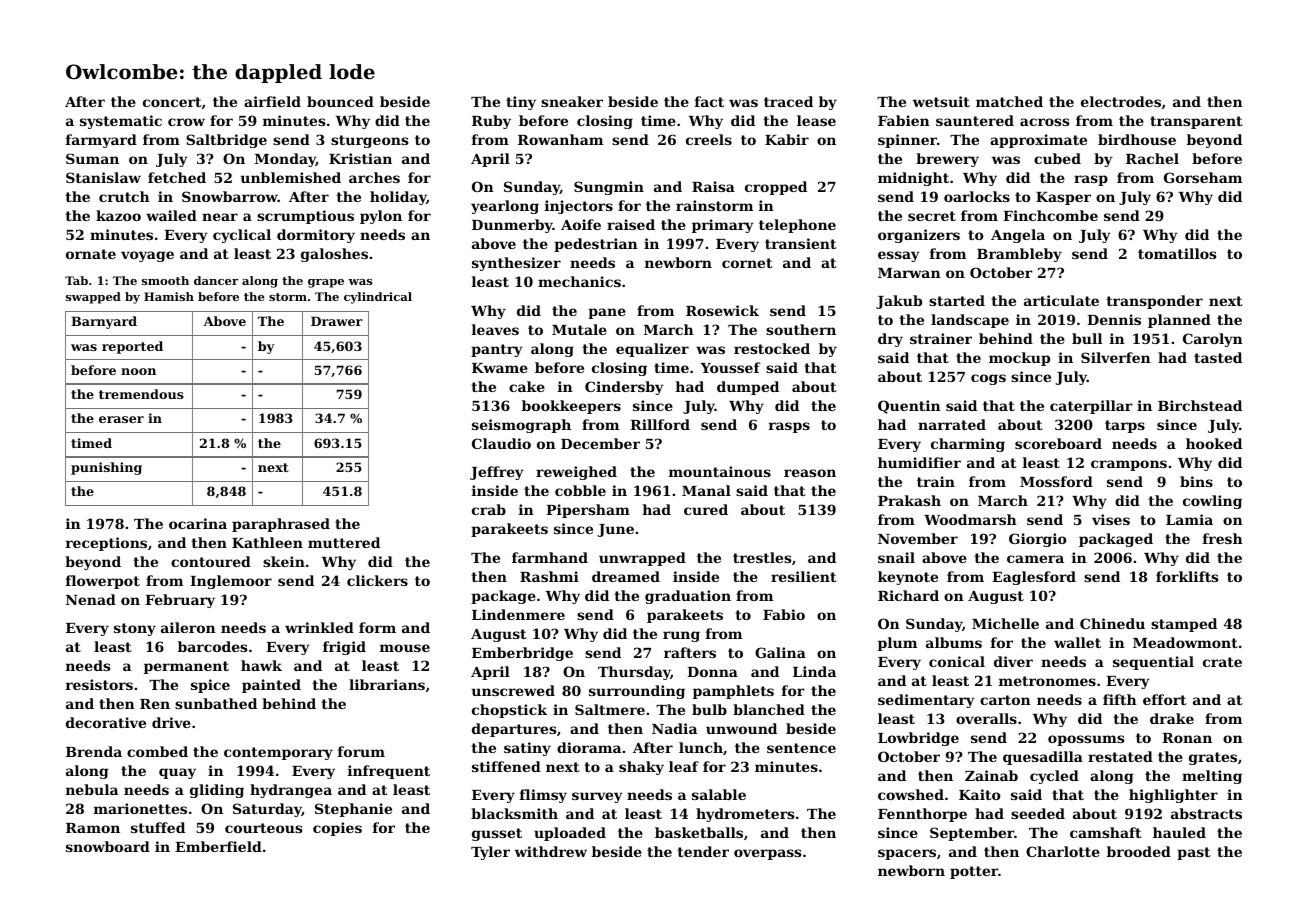 The image size is (1308, 924). I want to click on potter, so click(974, 872).
